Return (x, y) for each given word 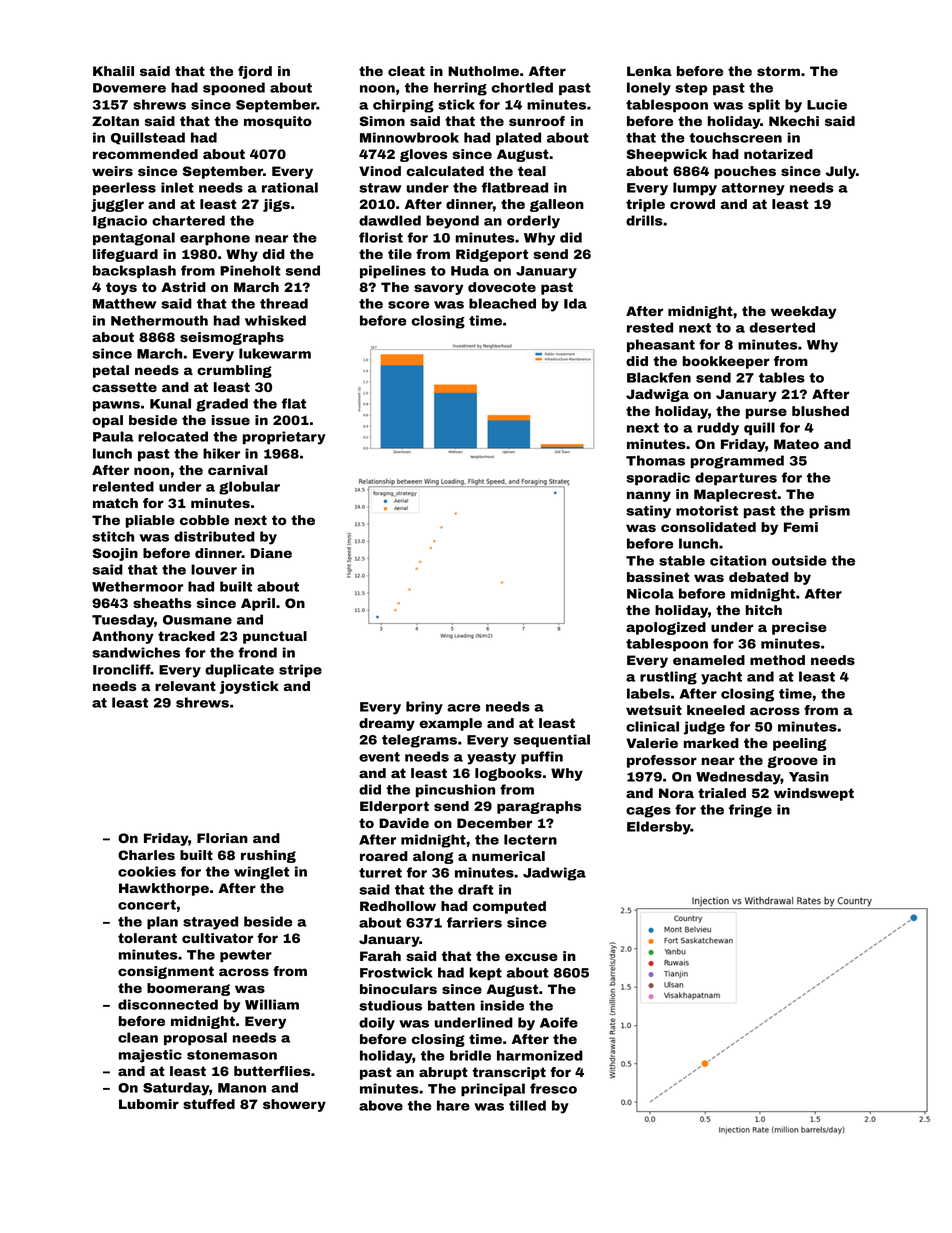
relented (123, 486)
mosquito (278, 122)
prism (829, 511)
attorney (753, 189)
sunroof (537, 121)
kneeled (716, 710)
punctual (275, 637)
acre (463, 708)
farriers (474, 922)
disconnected (168, 1004)
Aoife (559, 1022)
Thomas (655, 460)
